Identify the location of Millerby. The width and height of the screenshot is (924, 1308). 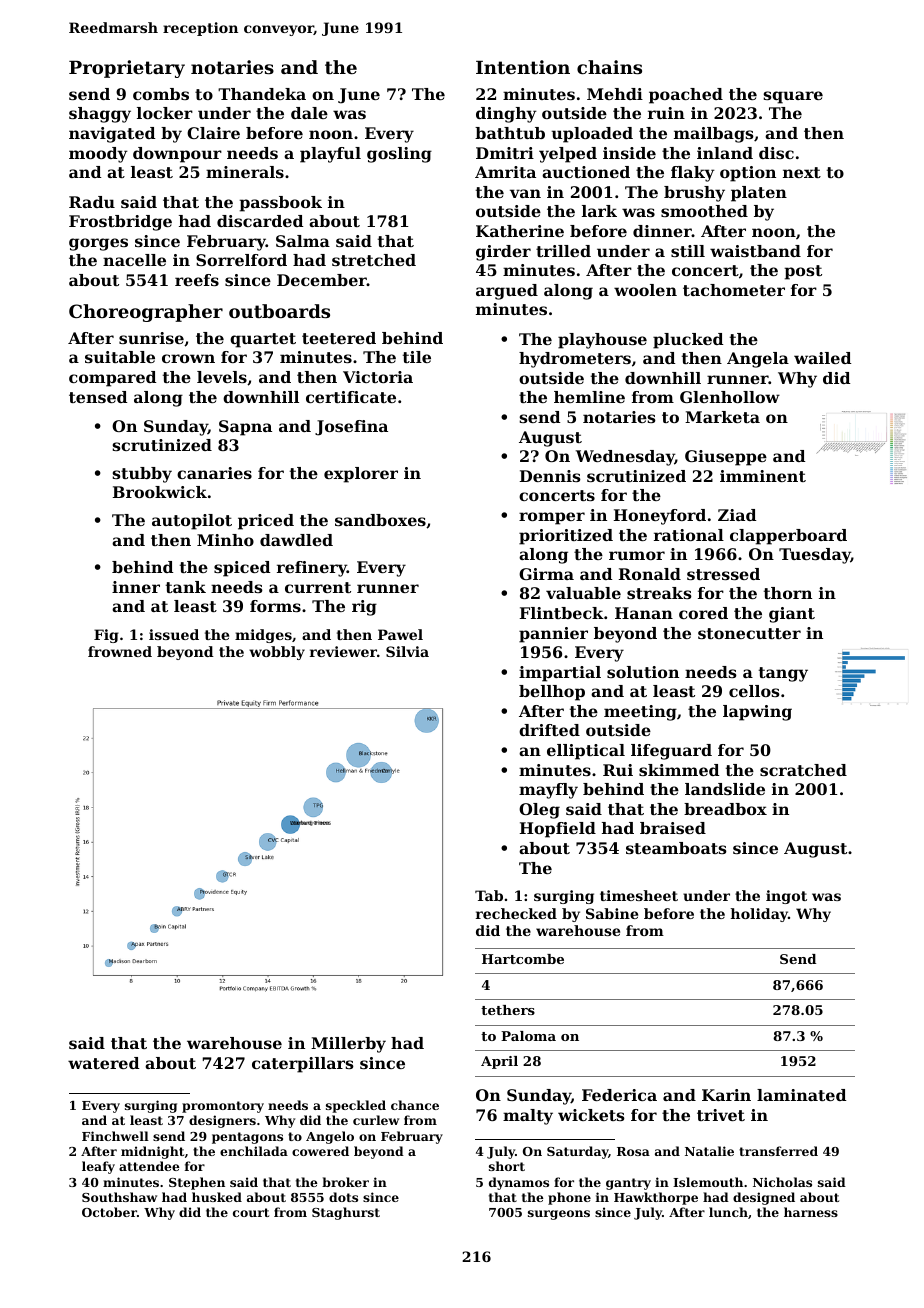
(348, 1045).
